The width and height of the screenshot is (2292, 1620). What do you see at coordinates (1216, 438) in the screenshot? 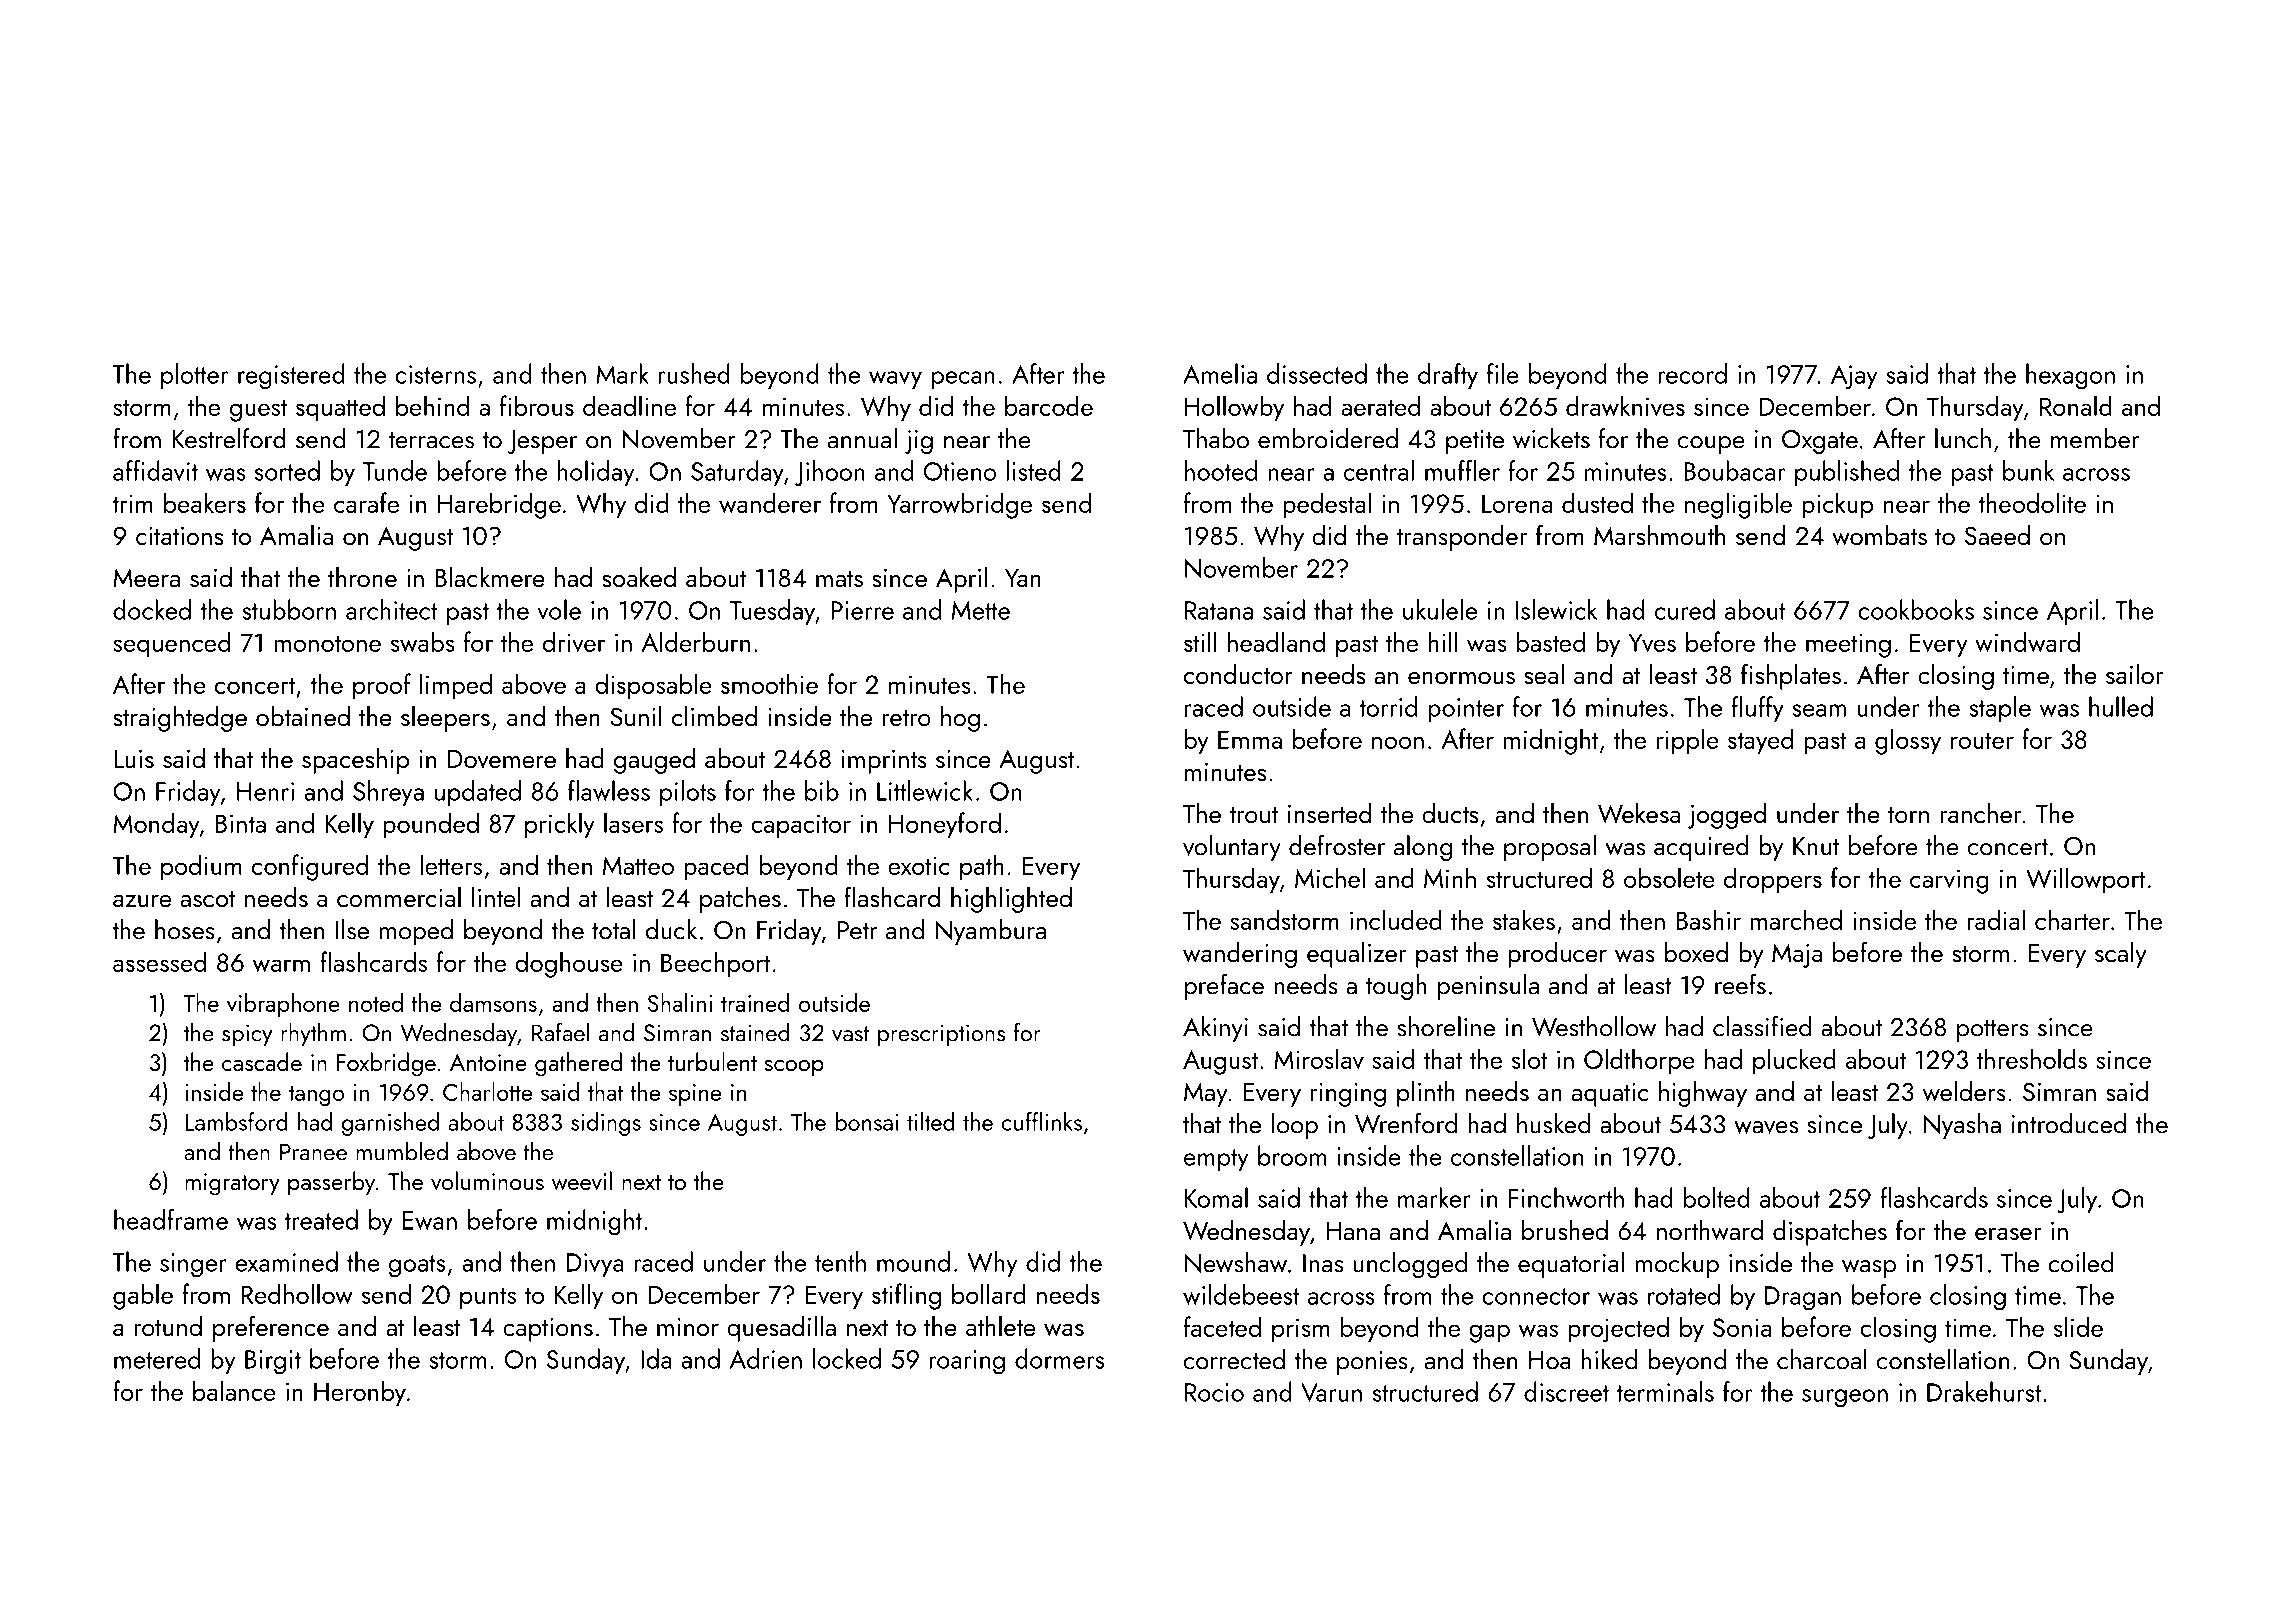
I see `Thabo` at bounding box center [1216, 438].
